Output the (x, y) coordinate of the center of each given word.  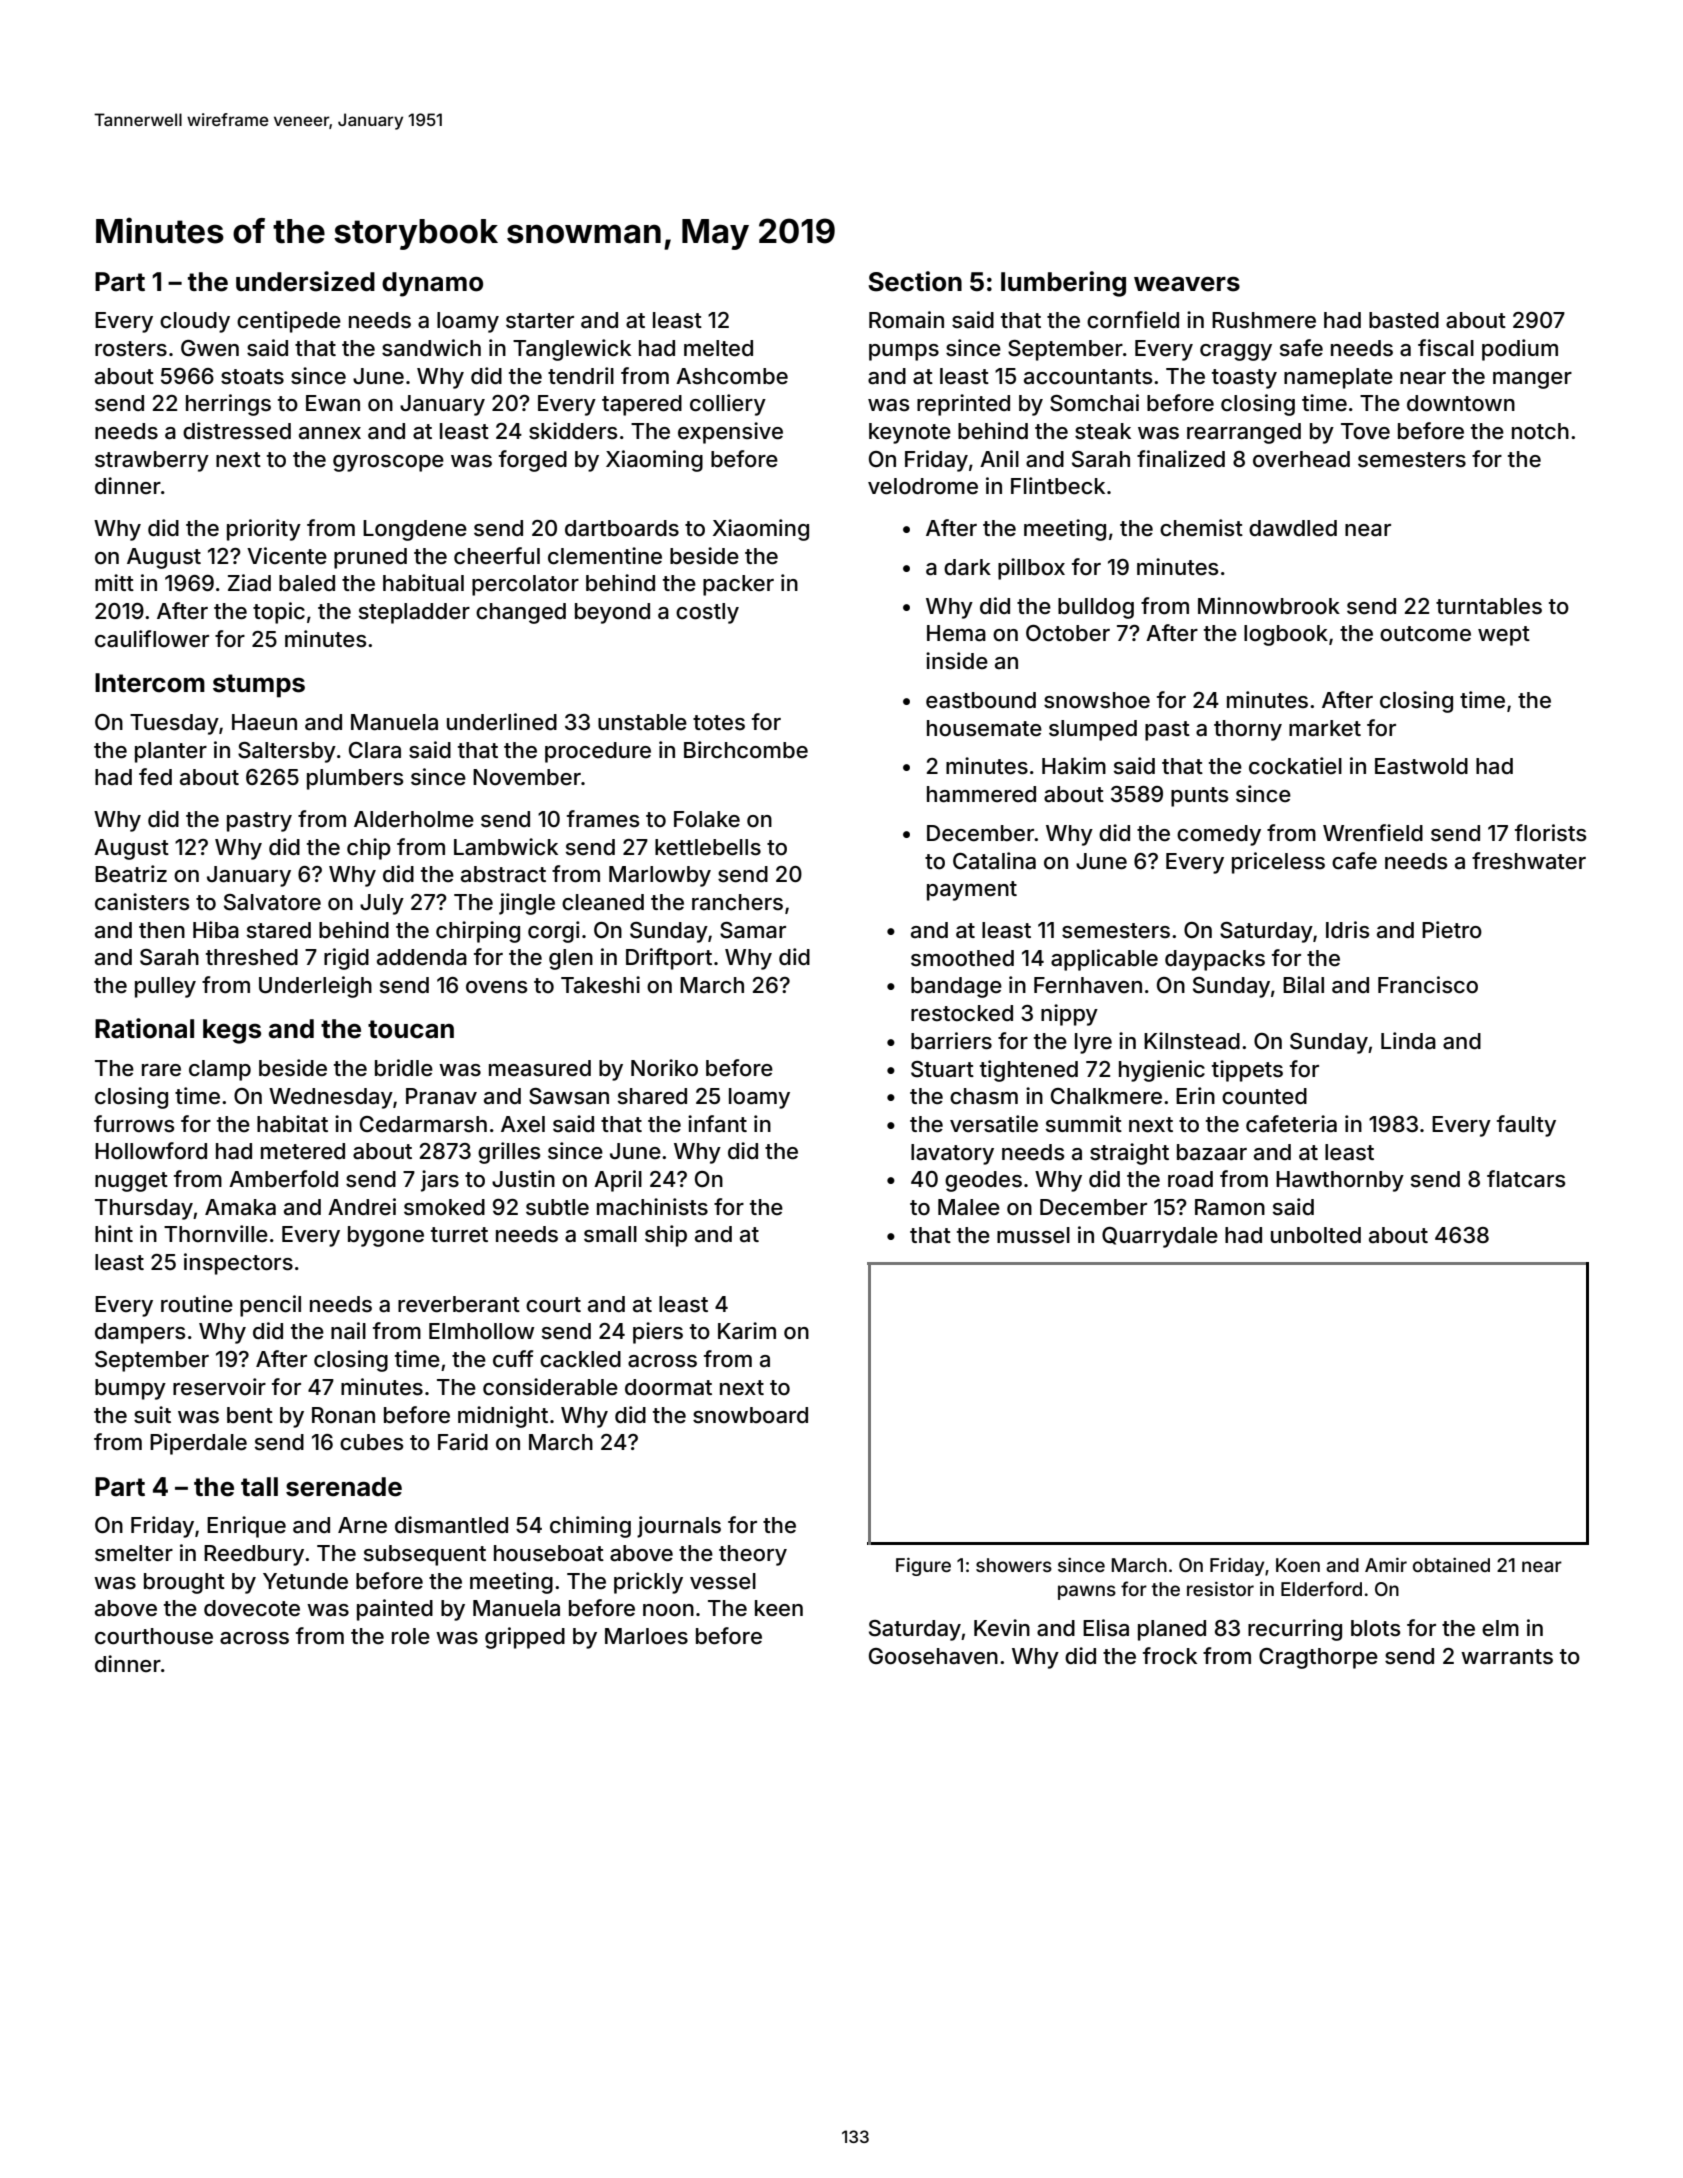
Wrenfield (1373, 833)
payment (972, 891)
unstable (642, 722)
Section (915, 281)
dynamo (432, 284)
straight (1129, 1154)
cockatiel (1295, 766)
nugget (131, 1182)
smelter (134, 1553)
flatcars (1526, 1179)
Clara (375, 750)
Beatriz (131, 874)
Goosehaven (933, 1656)
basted (1404, 320)
